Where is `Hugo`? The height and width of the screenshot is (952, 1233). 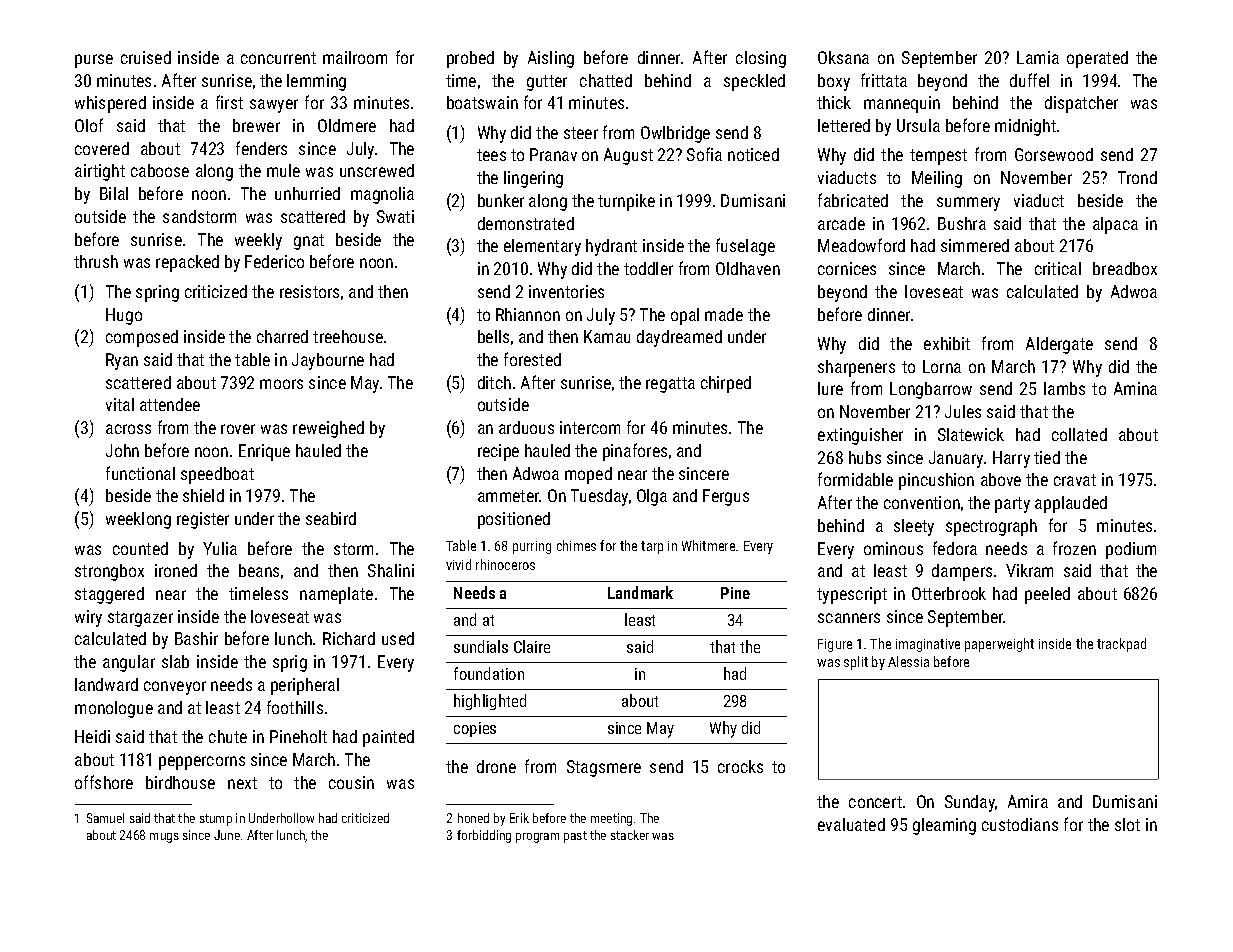
Hugo is located at coordinates (124, 316).
